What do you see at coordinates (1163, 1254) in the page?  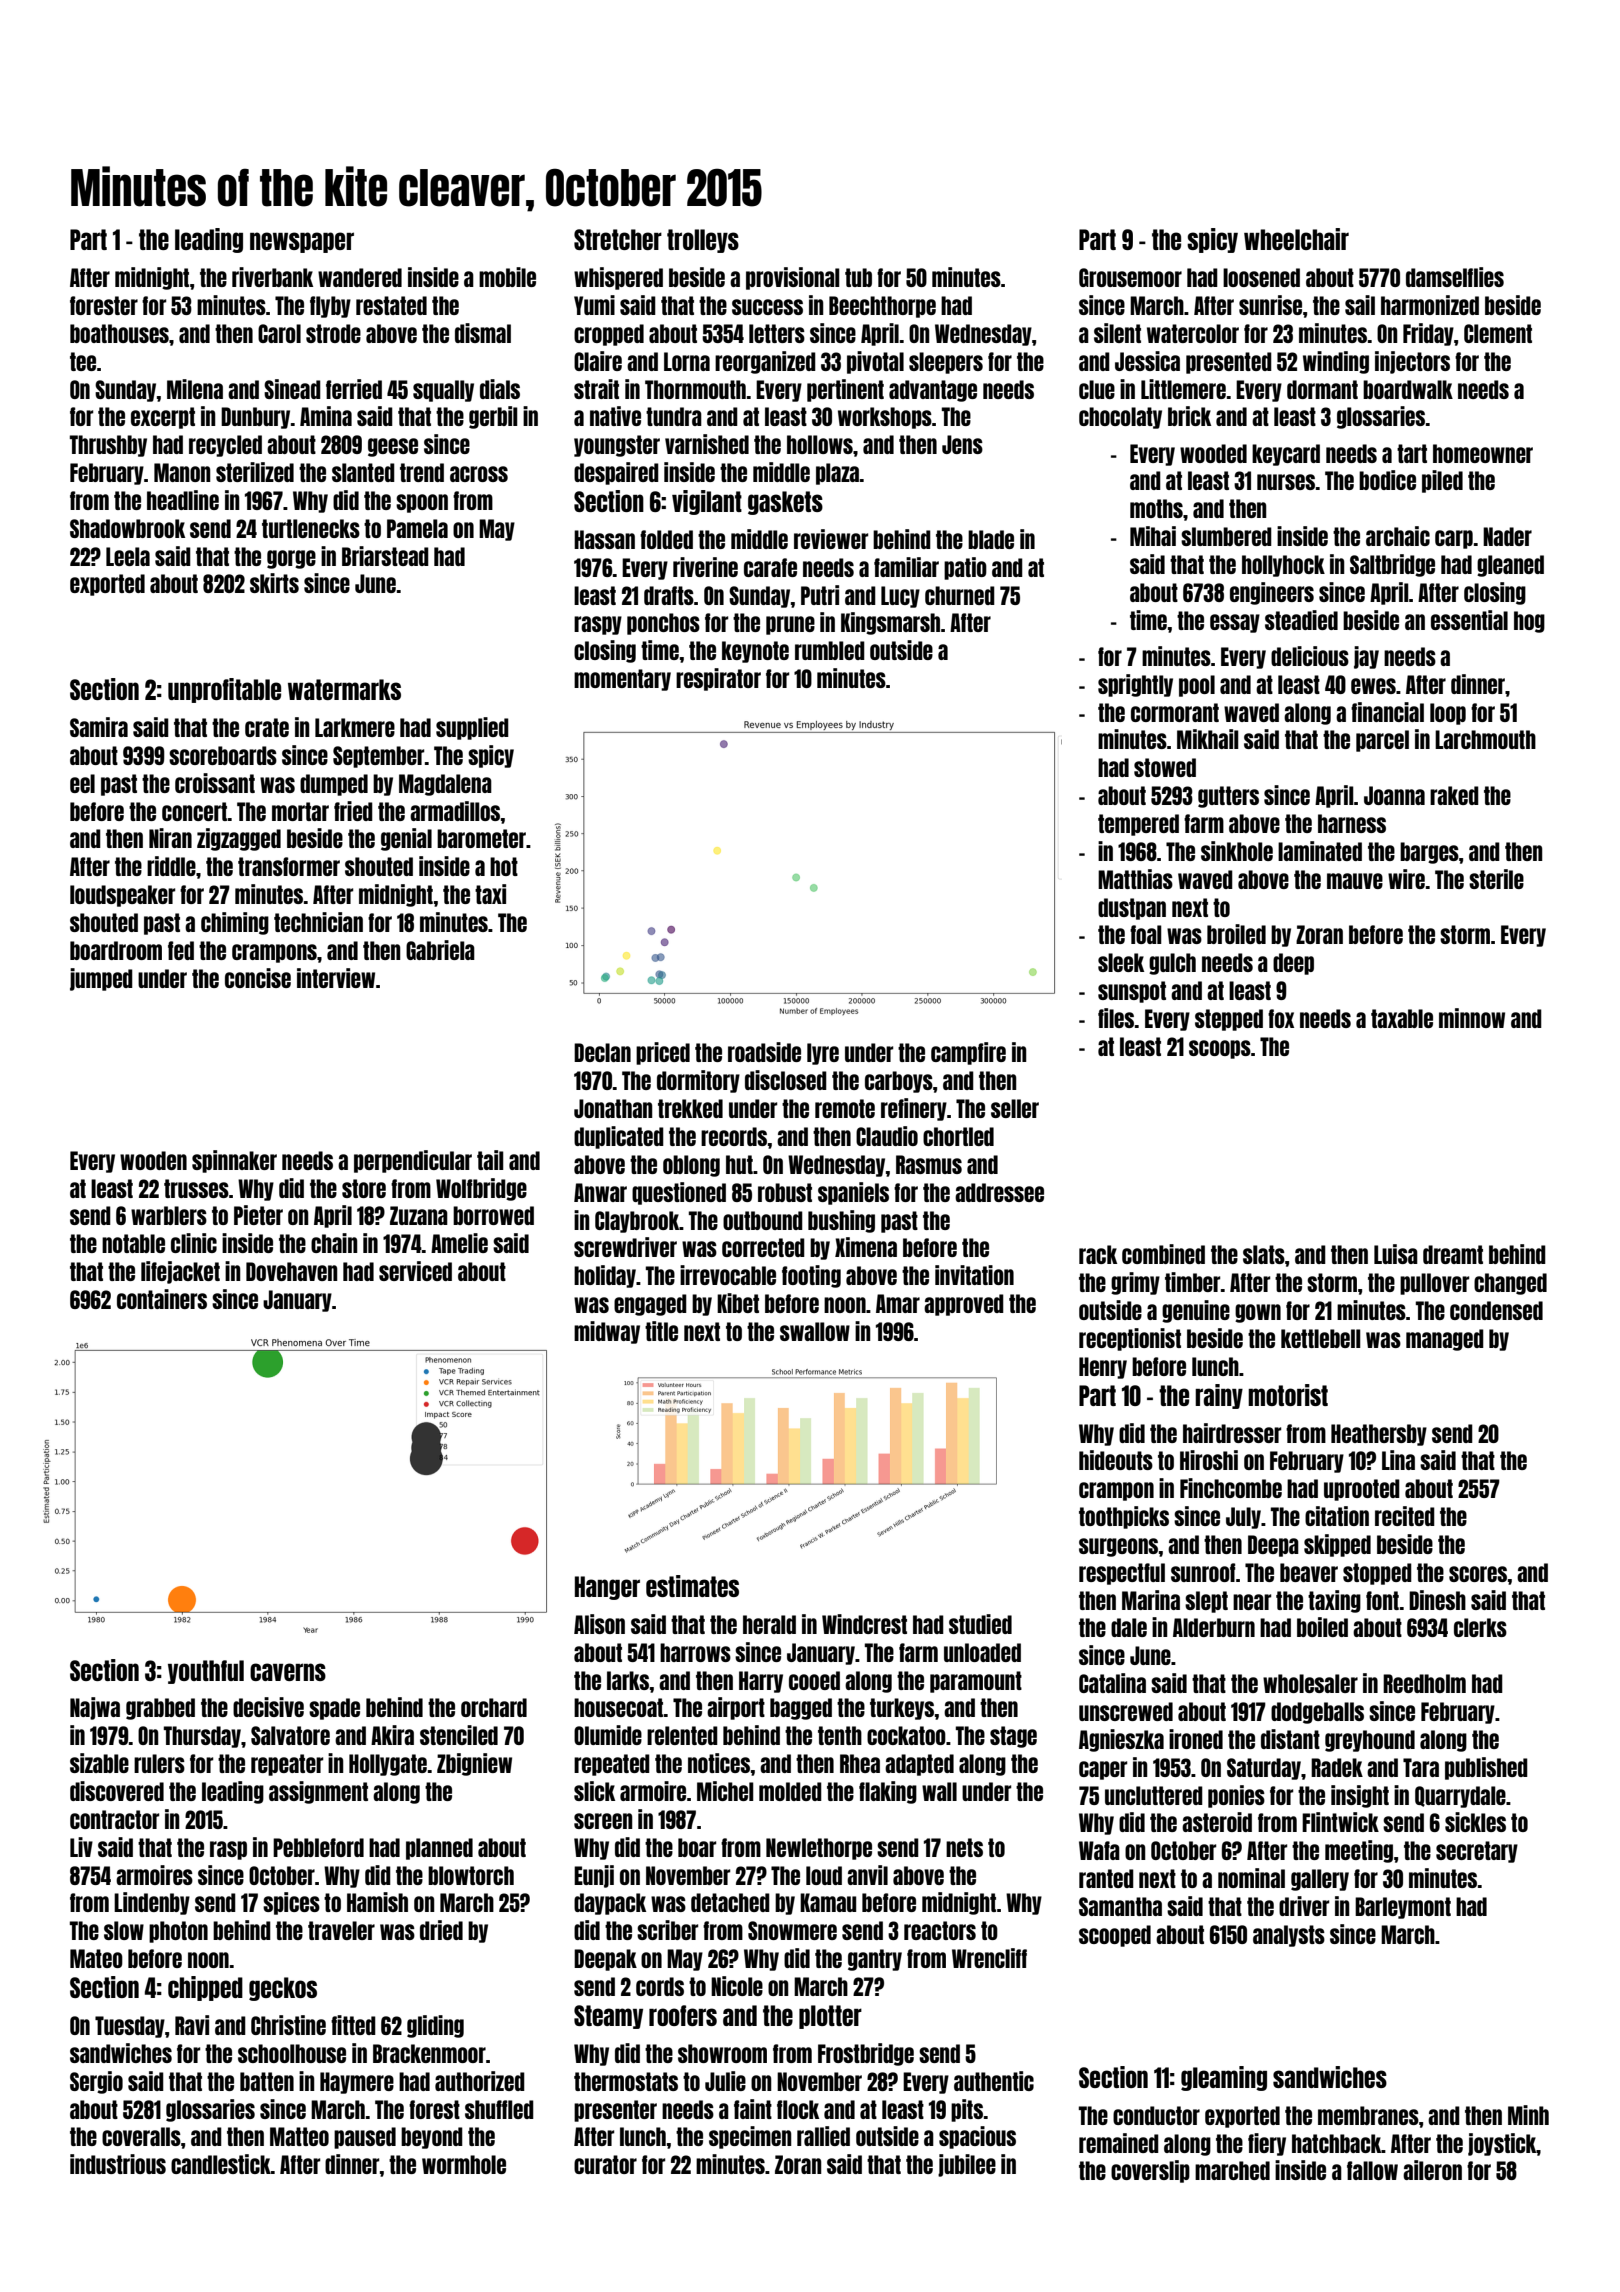 I see `combined` at bounding box center [1163, 1254].
